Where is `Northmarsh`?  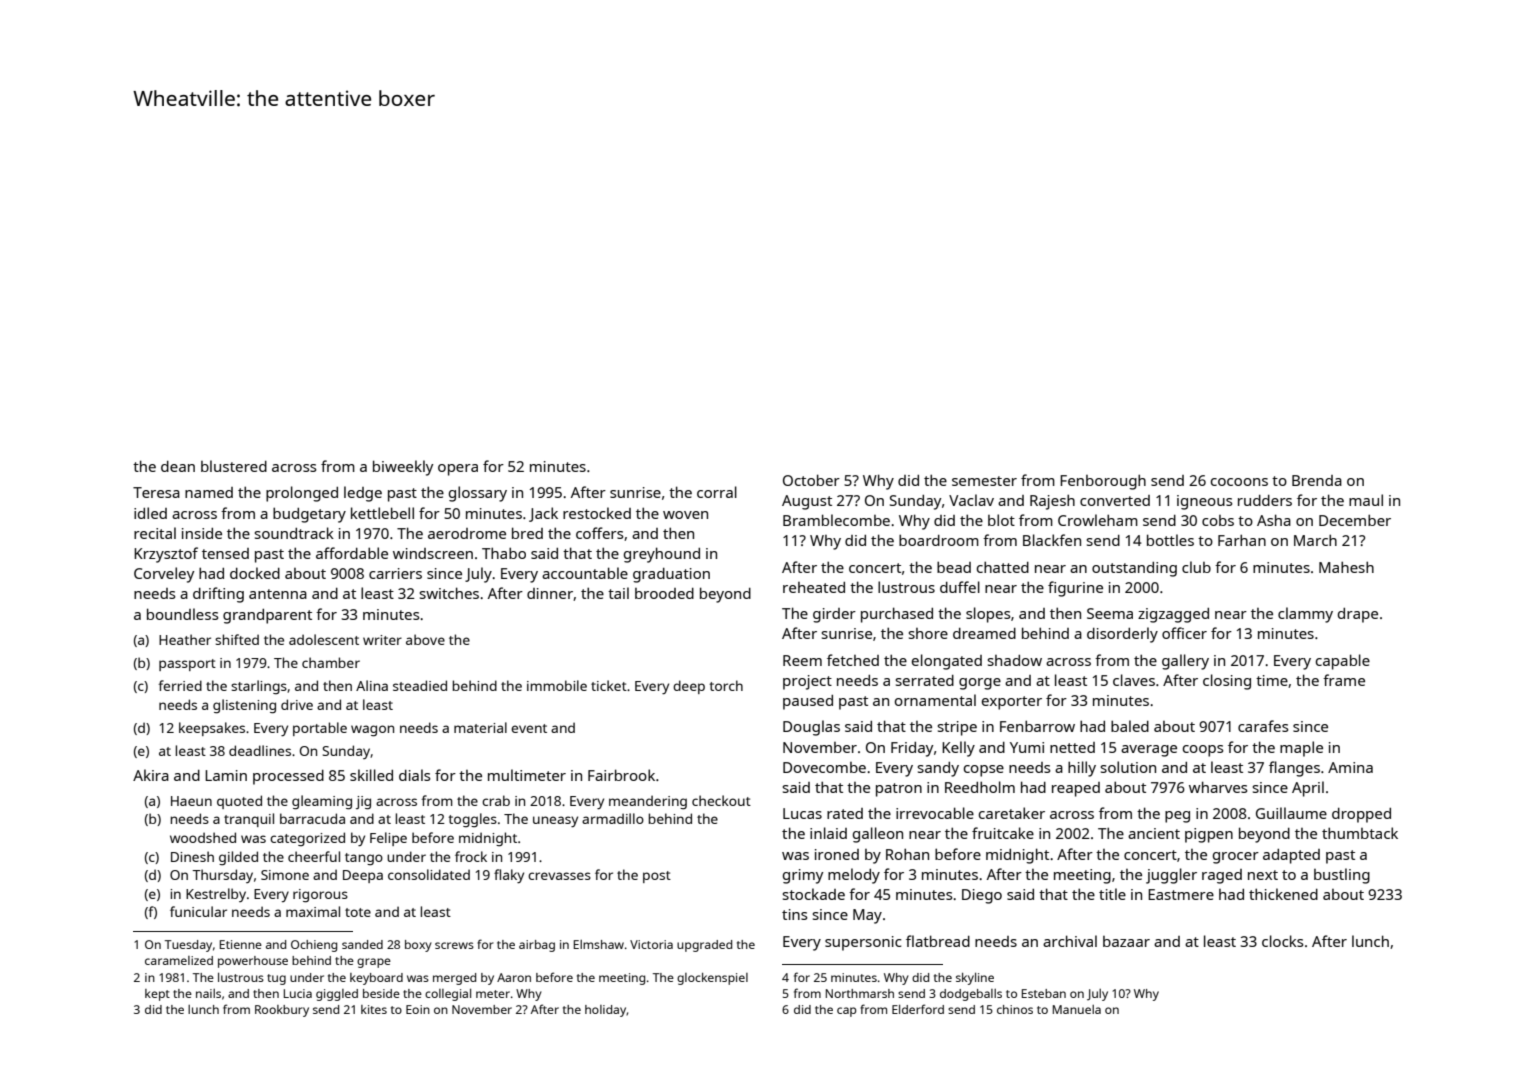
Northmarsh is located at coordinates (860, 993).
